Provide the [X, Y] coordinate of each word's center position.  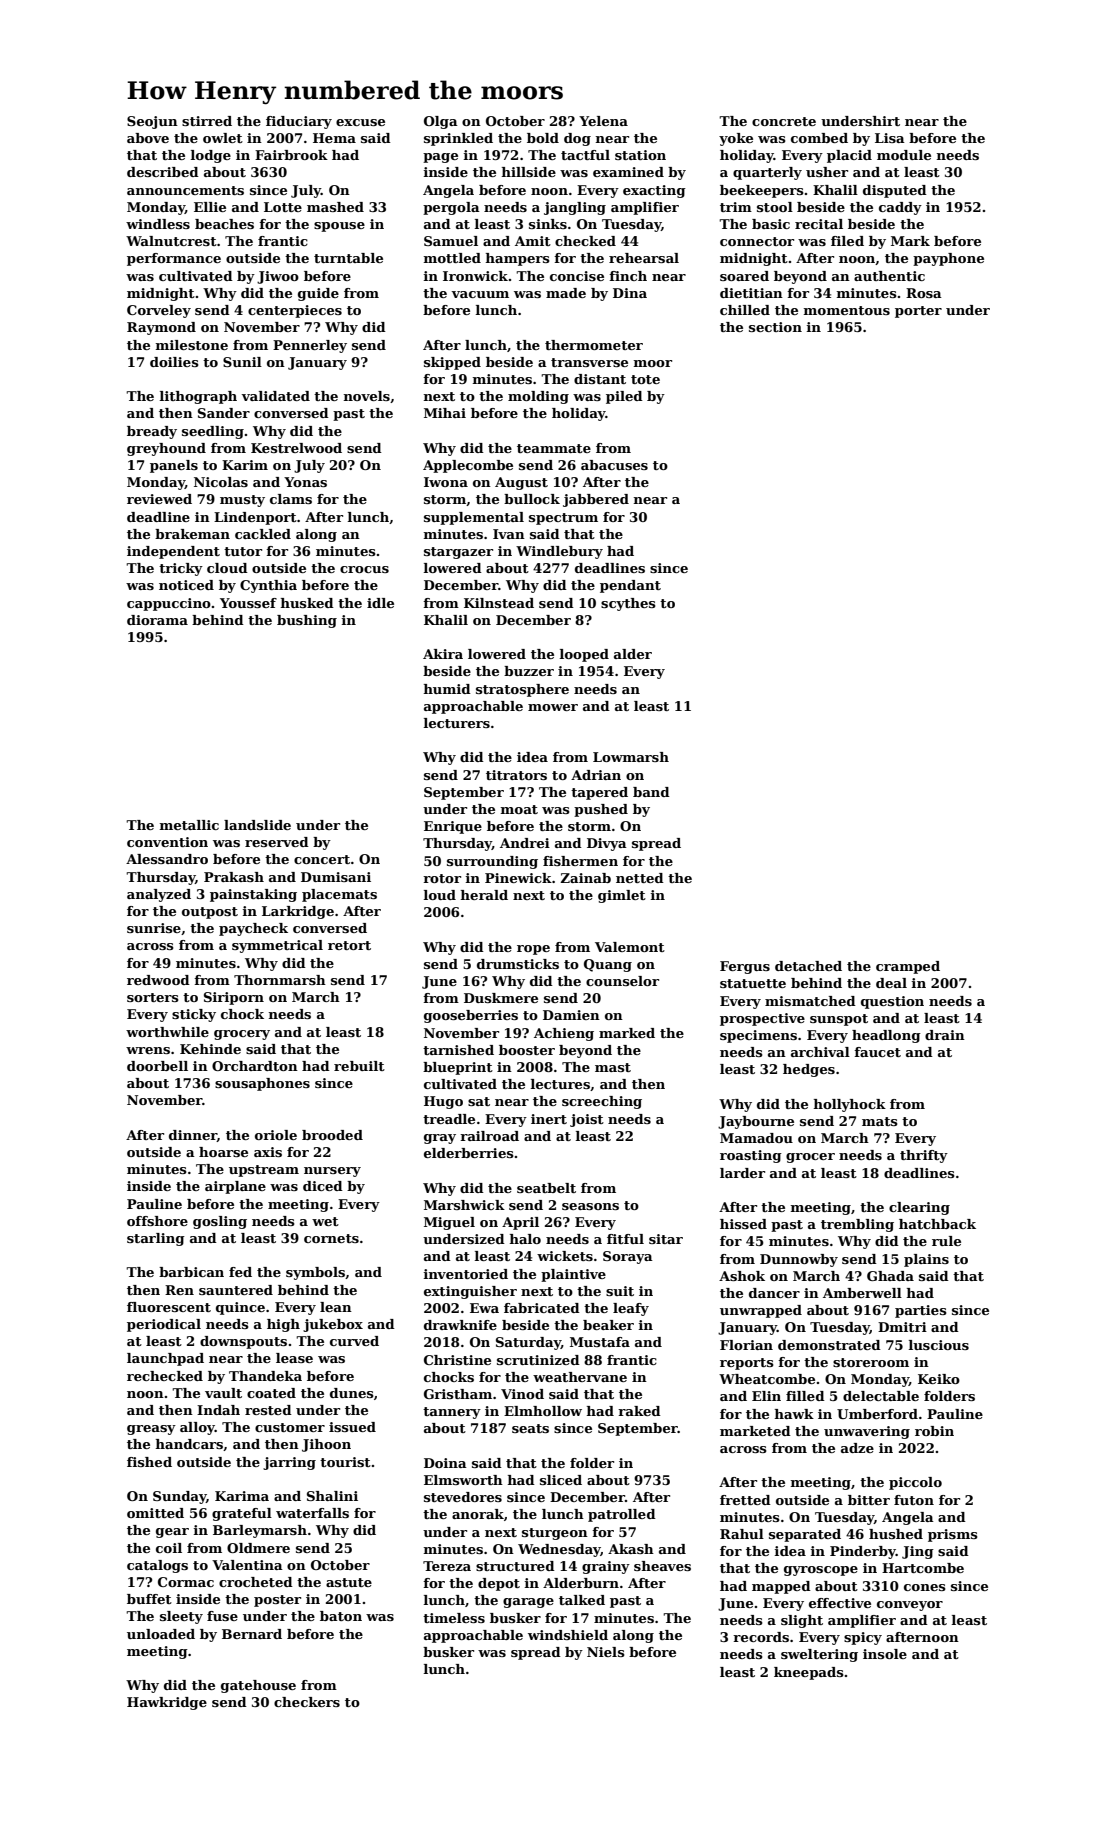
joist [587, 1120]
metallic [189, 825]
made [566, 293]
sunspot [839, 1020]
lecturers [457, 723]
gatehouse [258, 1686]
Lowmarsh [631, 757]
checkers [307, 1702]
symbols [315, 1273]
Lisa [890, 138]
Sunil [242, 362]
